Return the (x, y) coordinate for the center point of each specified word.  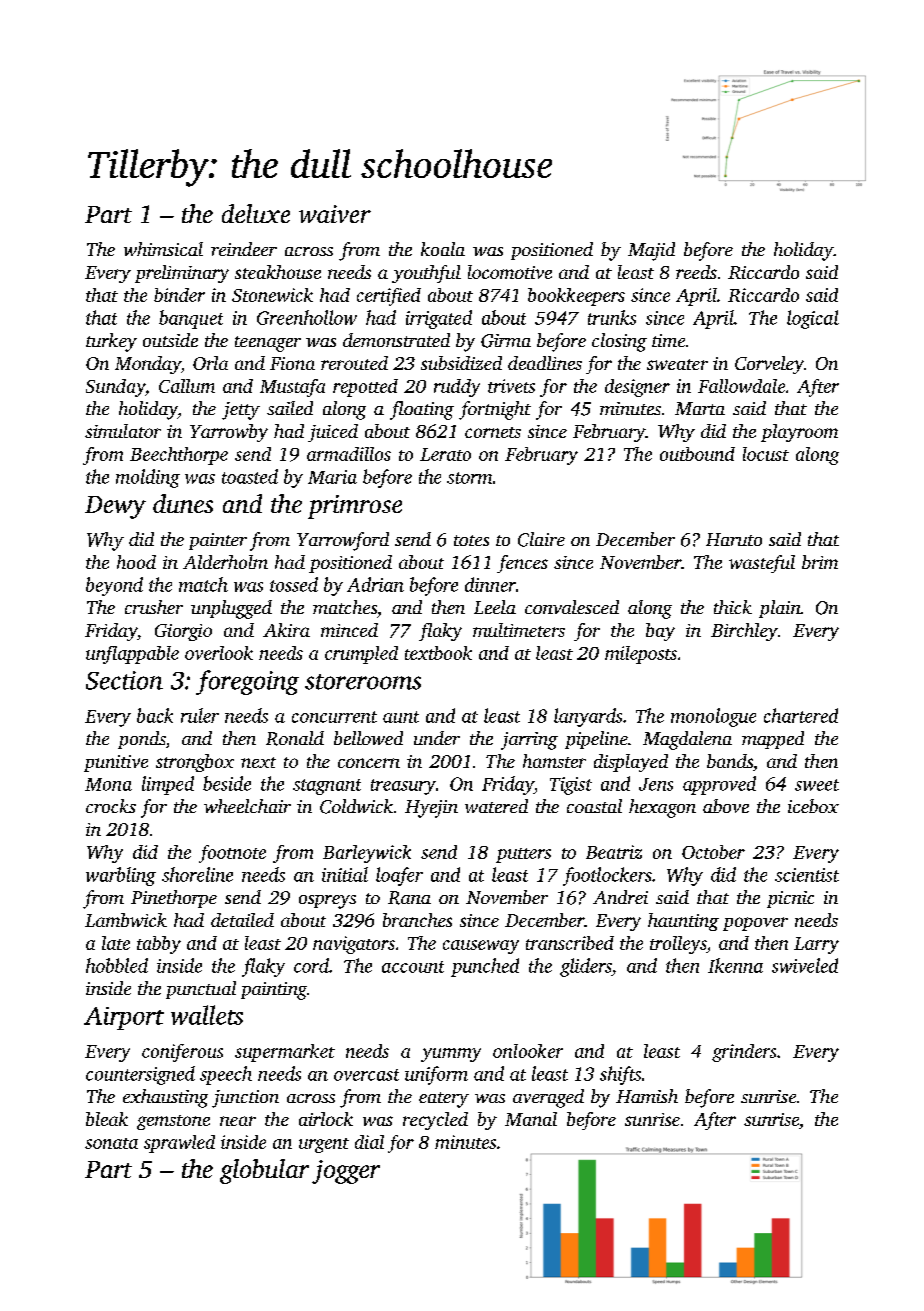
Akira (286, 630)
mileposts (641, 655)
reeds (696, 272)
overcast (366, 1075)
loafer (399, 876)
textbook (438, 653)
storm (469, 478)
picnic (790, 899)
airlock (326, 1119)
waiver (335, 214)
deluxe (256, 213)
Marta (700, 408)
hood (136, 562)
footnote (232, 854)
